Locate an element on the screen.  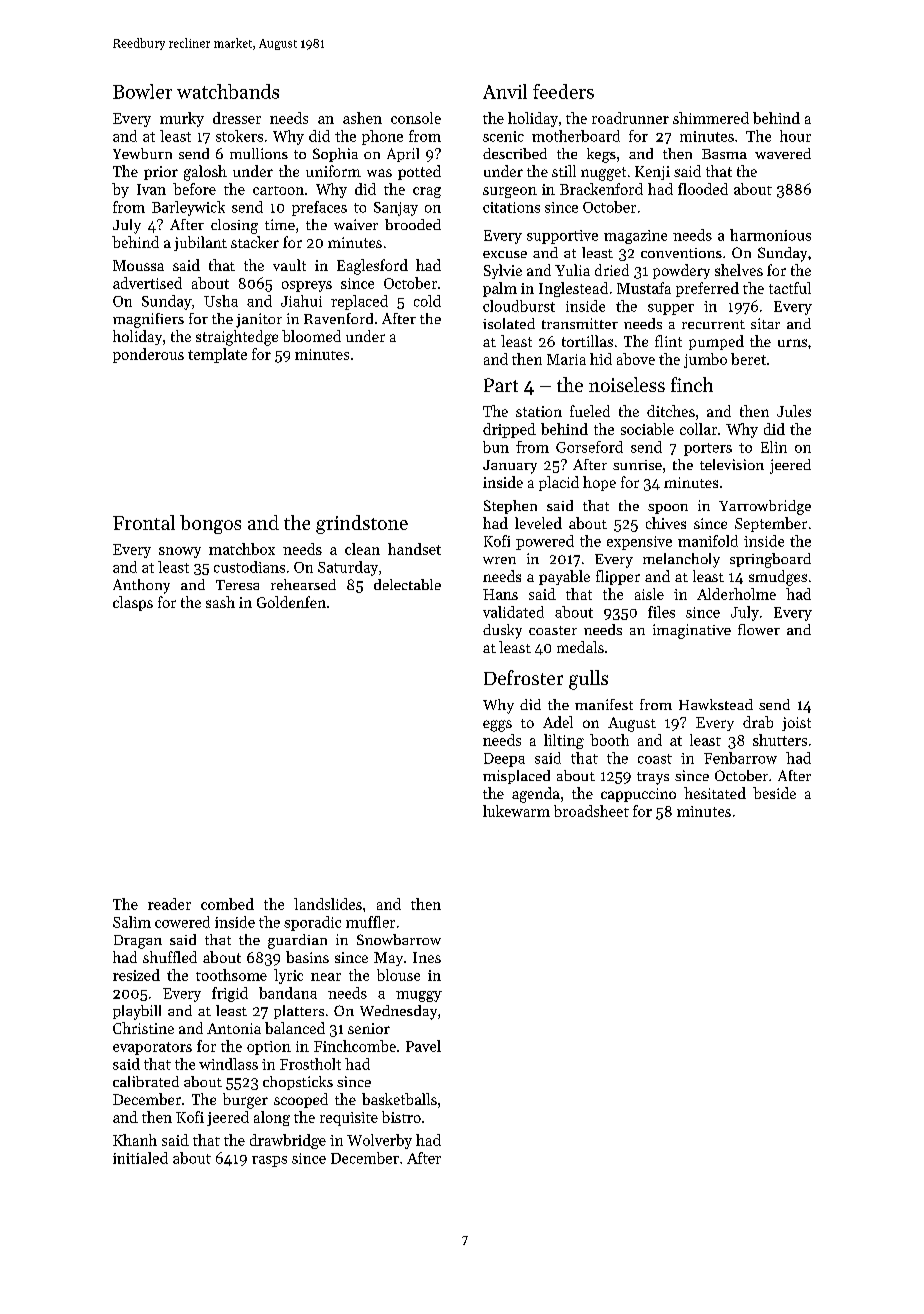
flint is located at coordinates (668, 341).
